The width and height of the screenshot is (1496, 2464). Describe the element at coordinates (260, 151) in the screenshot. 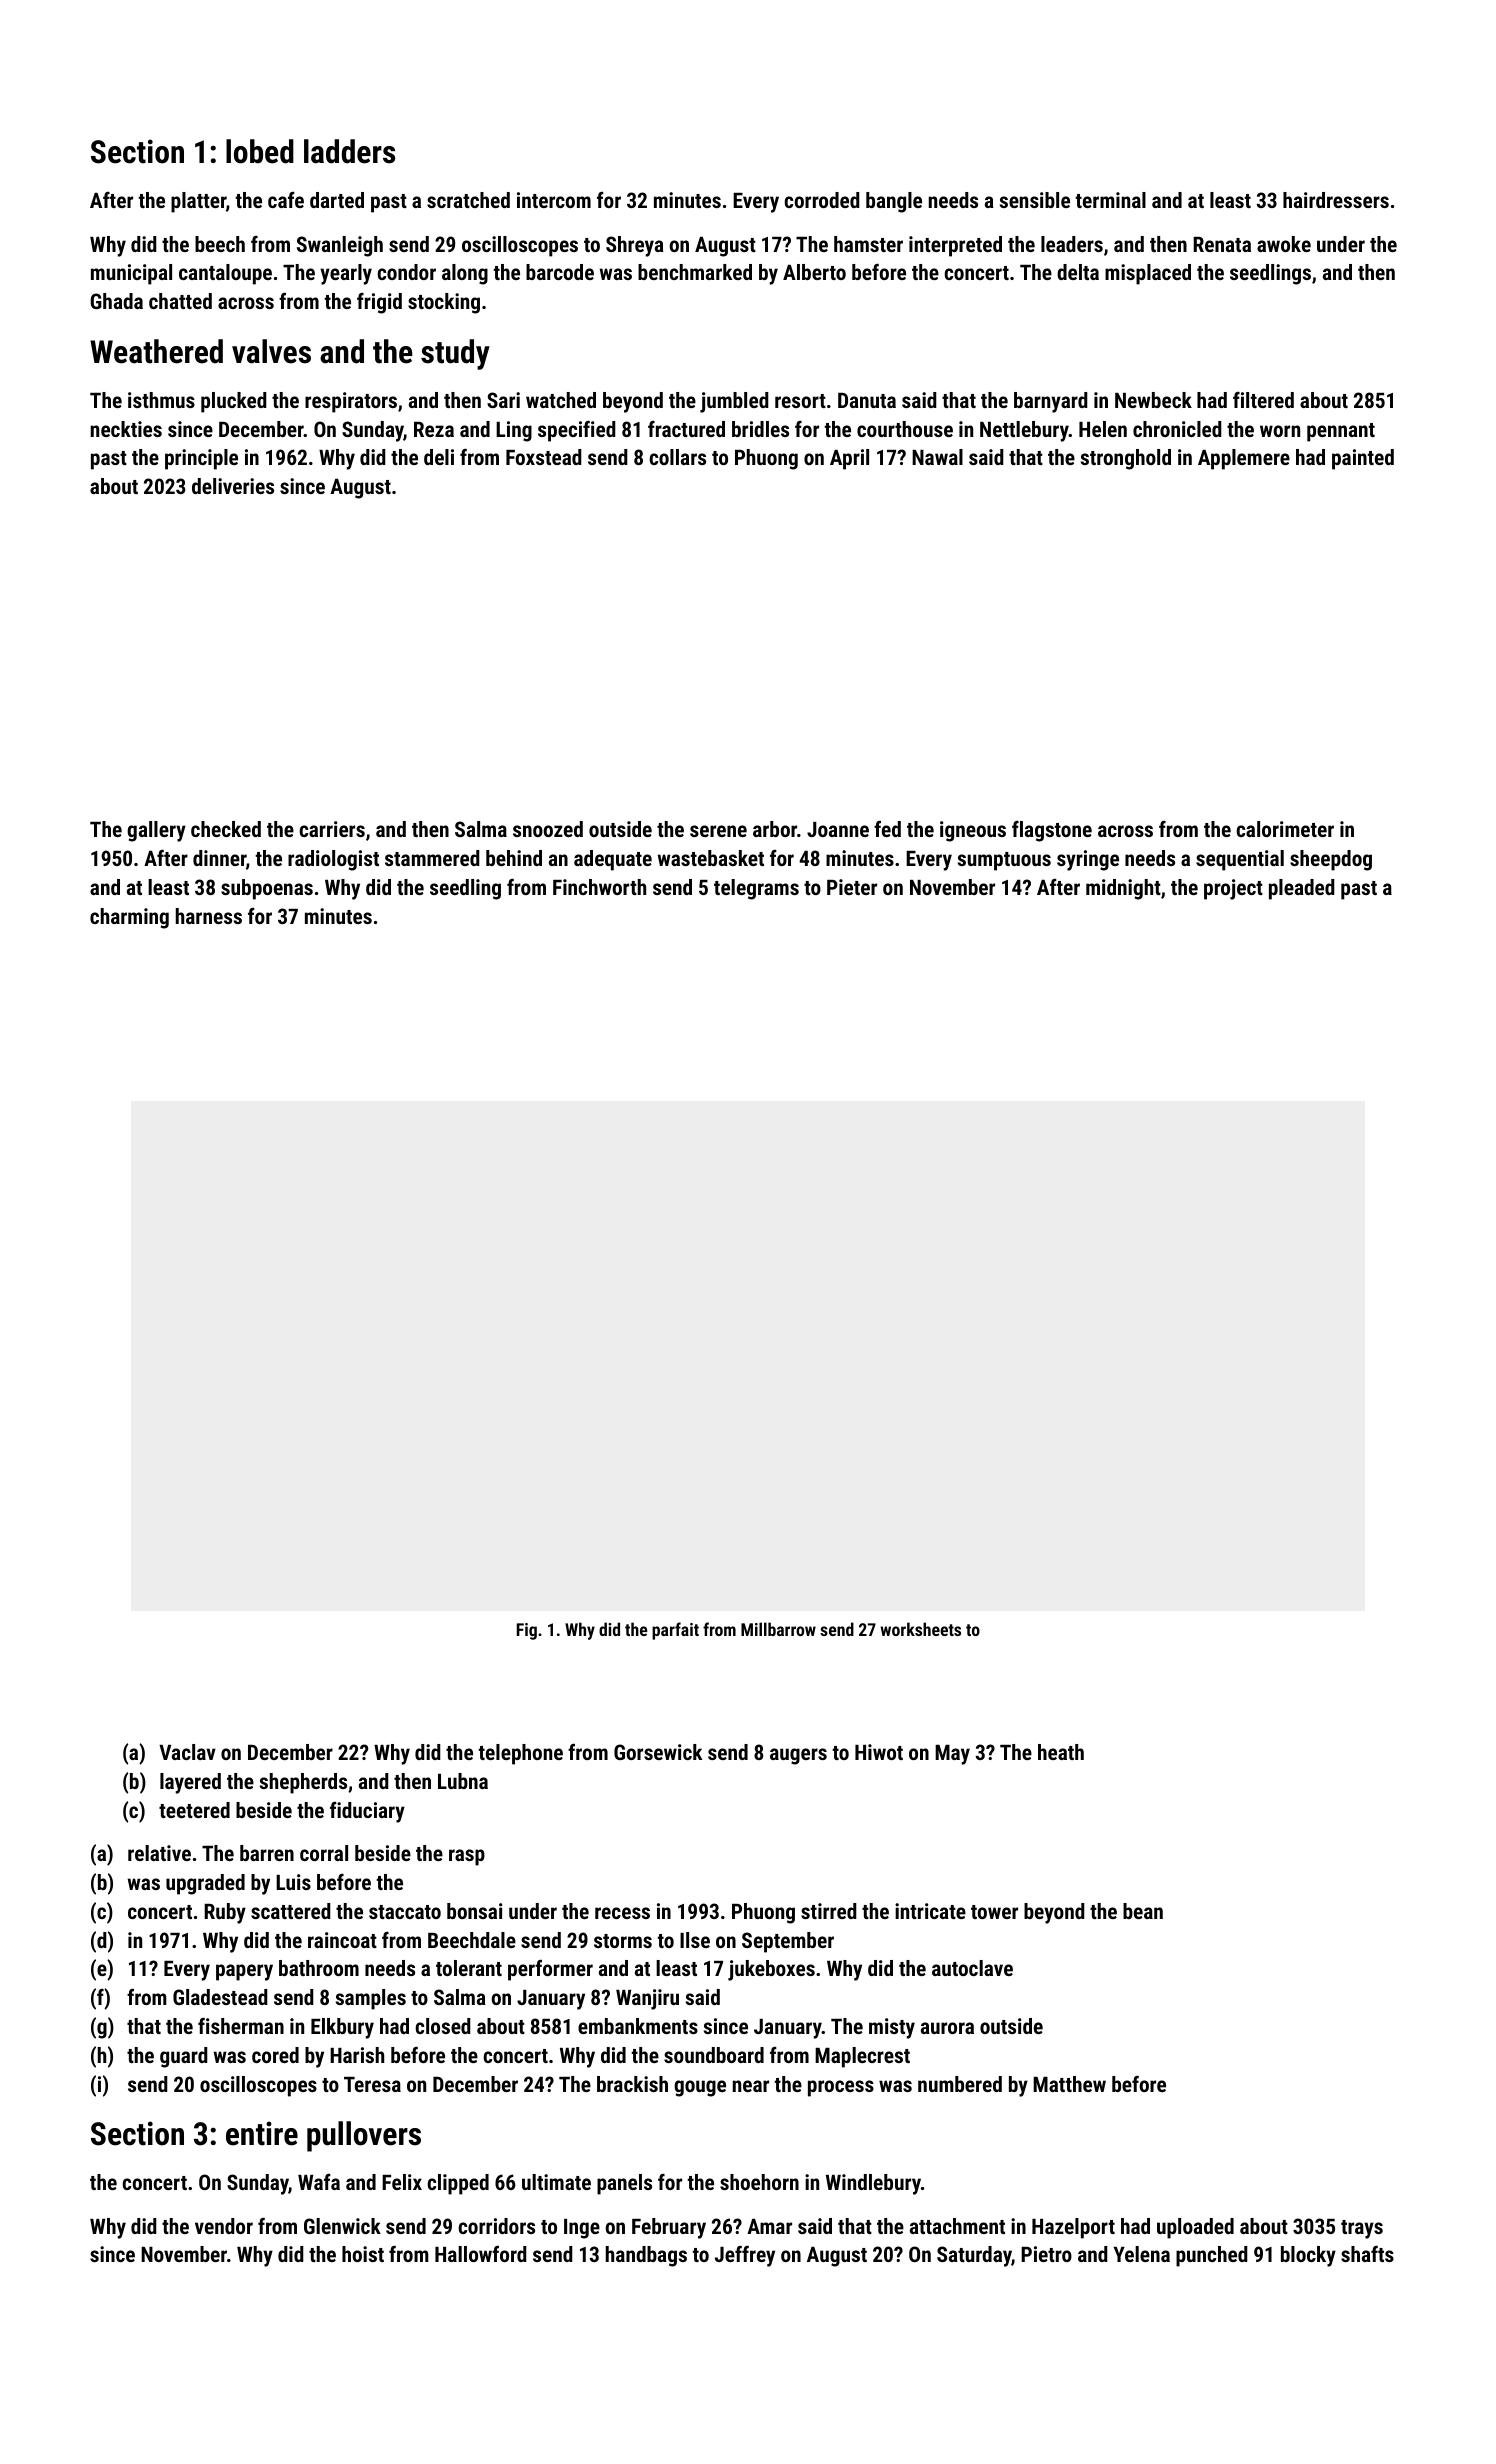

I see `lobed` at that location.
